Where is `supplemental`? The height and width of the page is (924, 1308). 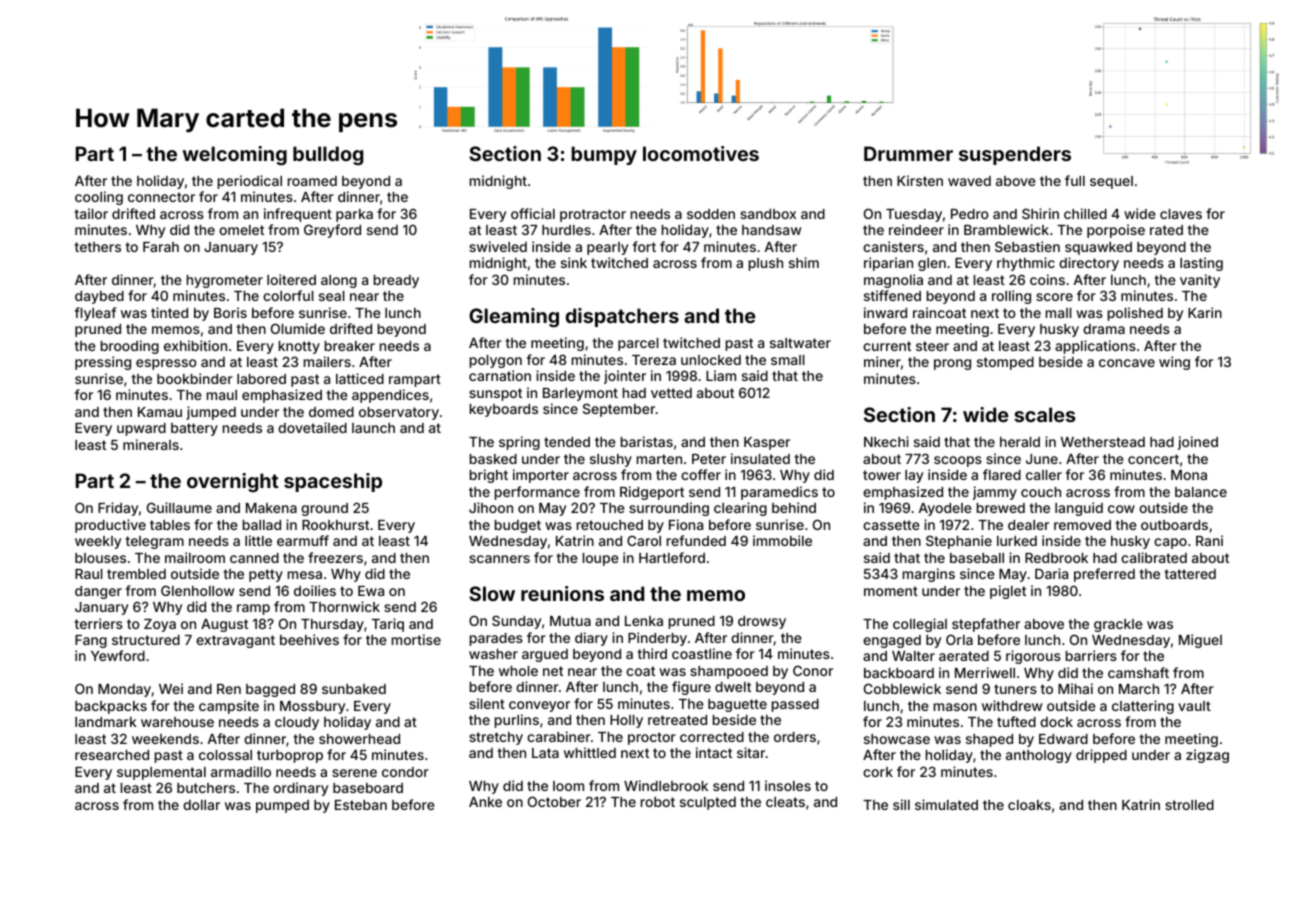 supplemental is located at coordinates (161, 773).
